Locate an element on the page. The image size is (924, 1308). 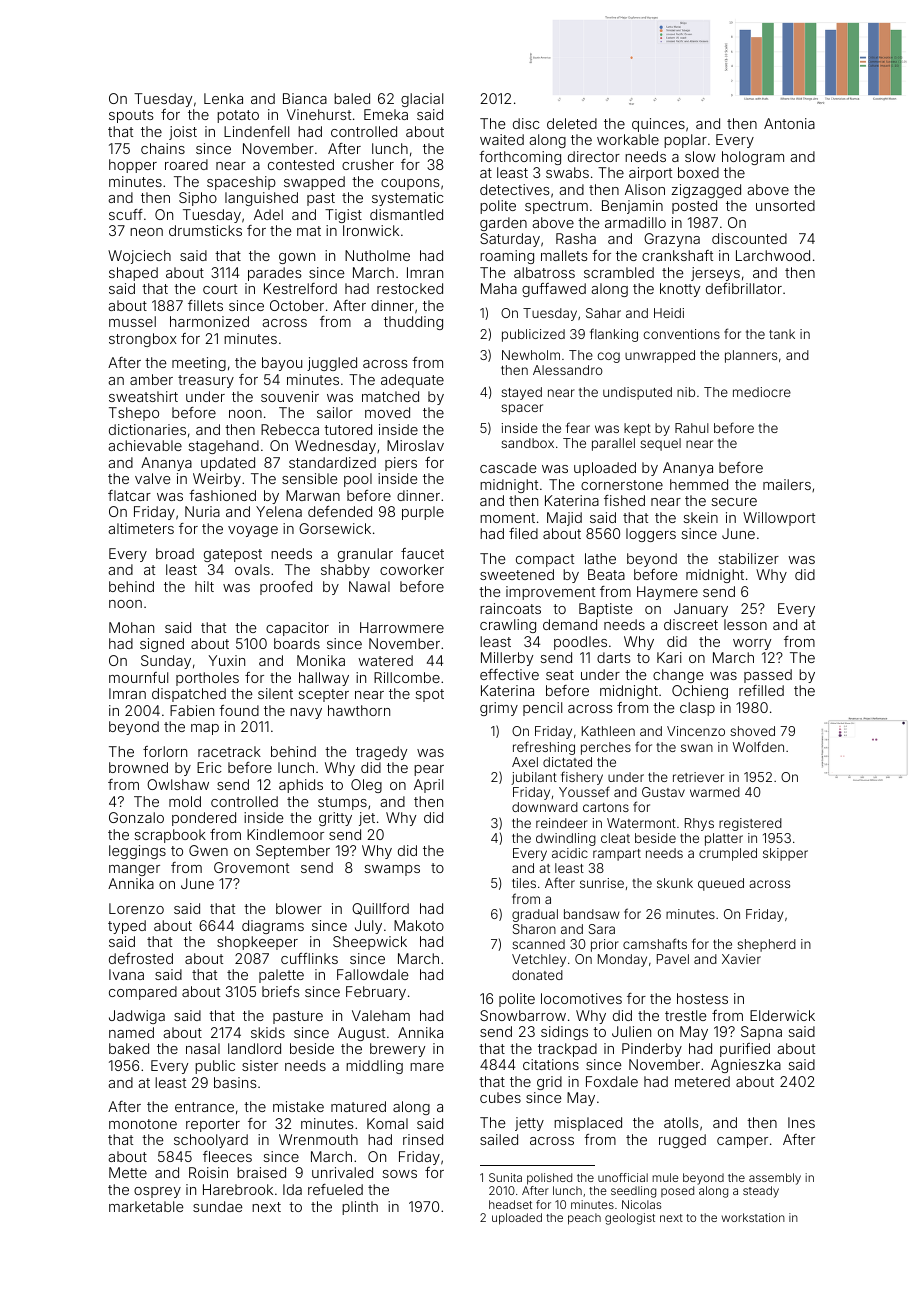
camshafts is located at coordinates (655, 943).
